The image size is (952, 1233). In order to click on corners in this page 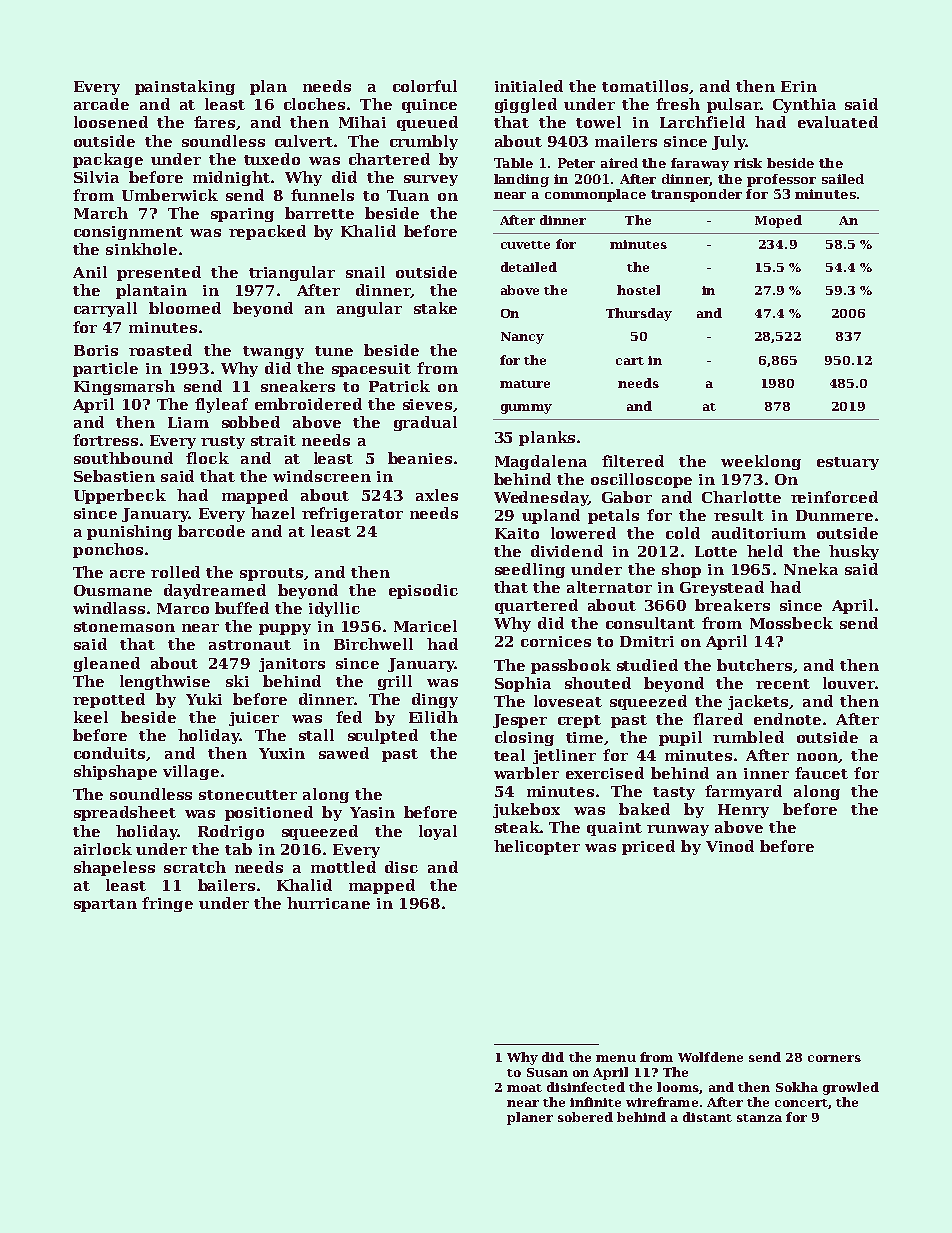, I will do `click(834, 1058)`.
